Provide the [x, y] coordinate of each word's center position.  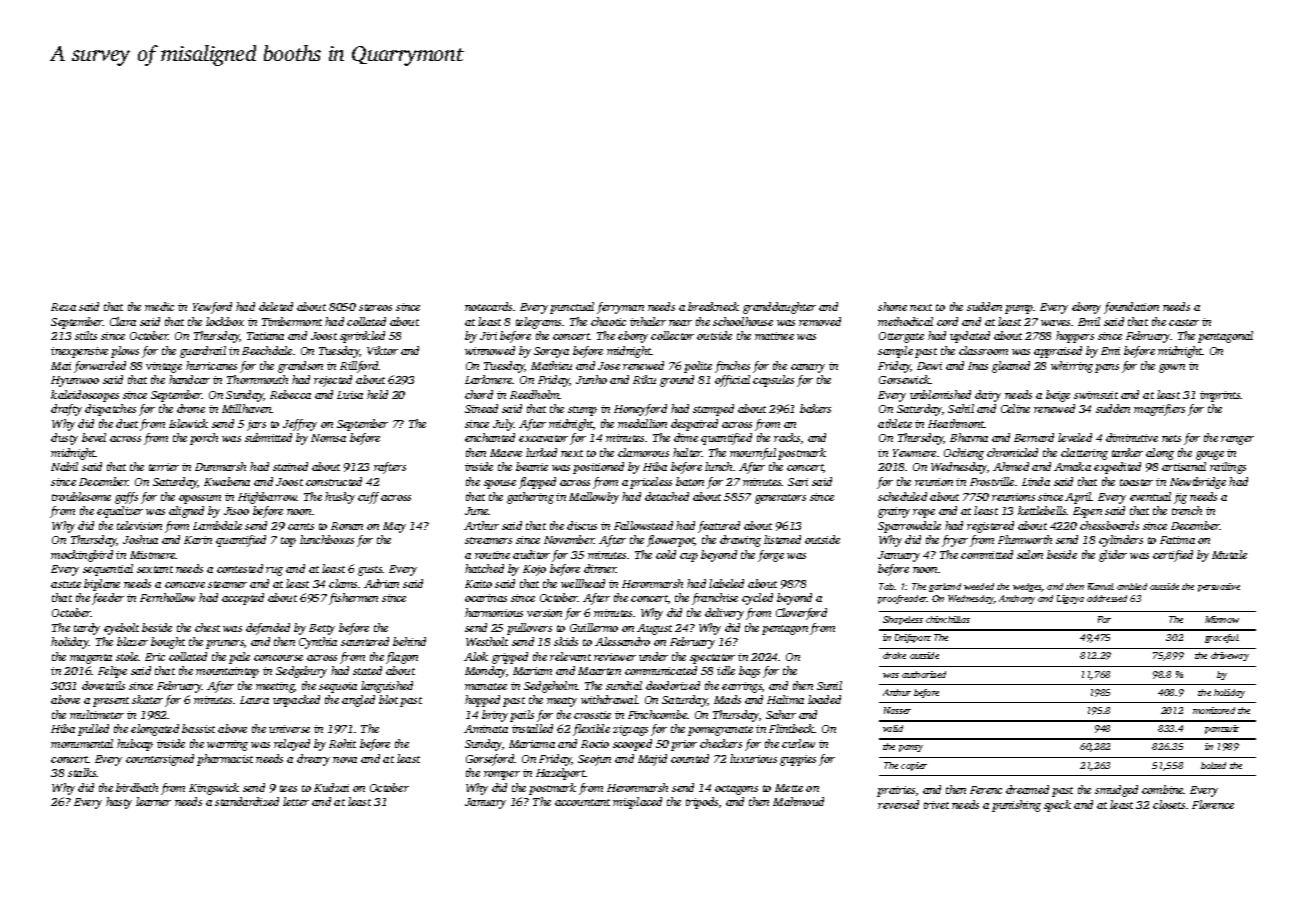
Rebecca [290, 394]
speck [1057, 806]
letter [296, 801]
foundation [1131, 308]
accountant [582, 802]
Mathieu [551, 365]
